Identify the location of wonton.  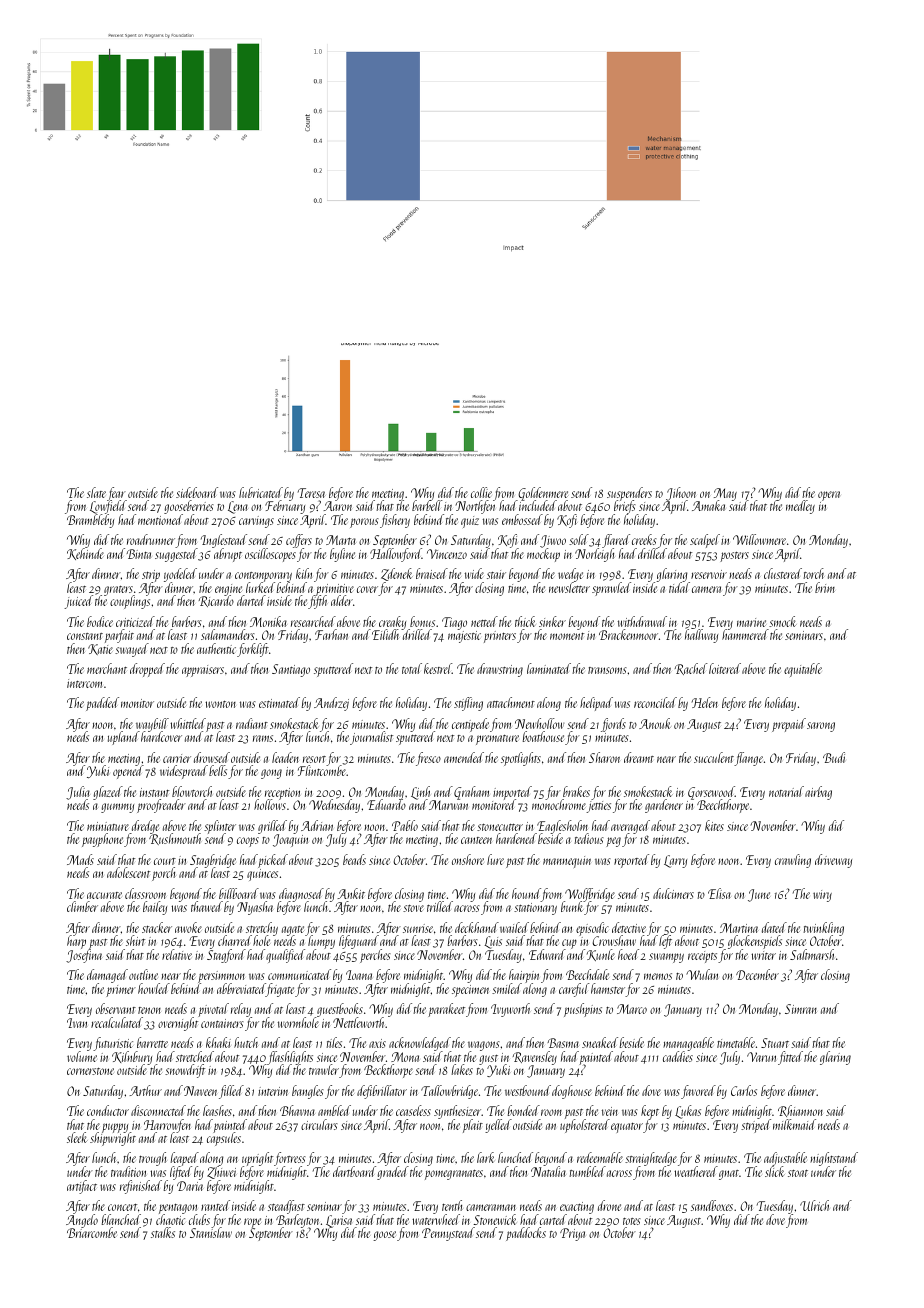
(220, 704).
